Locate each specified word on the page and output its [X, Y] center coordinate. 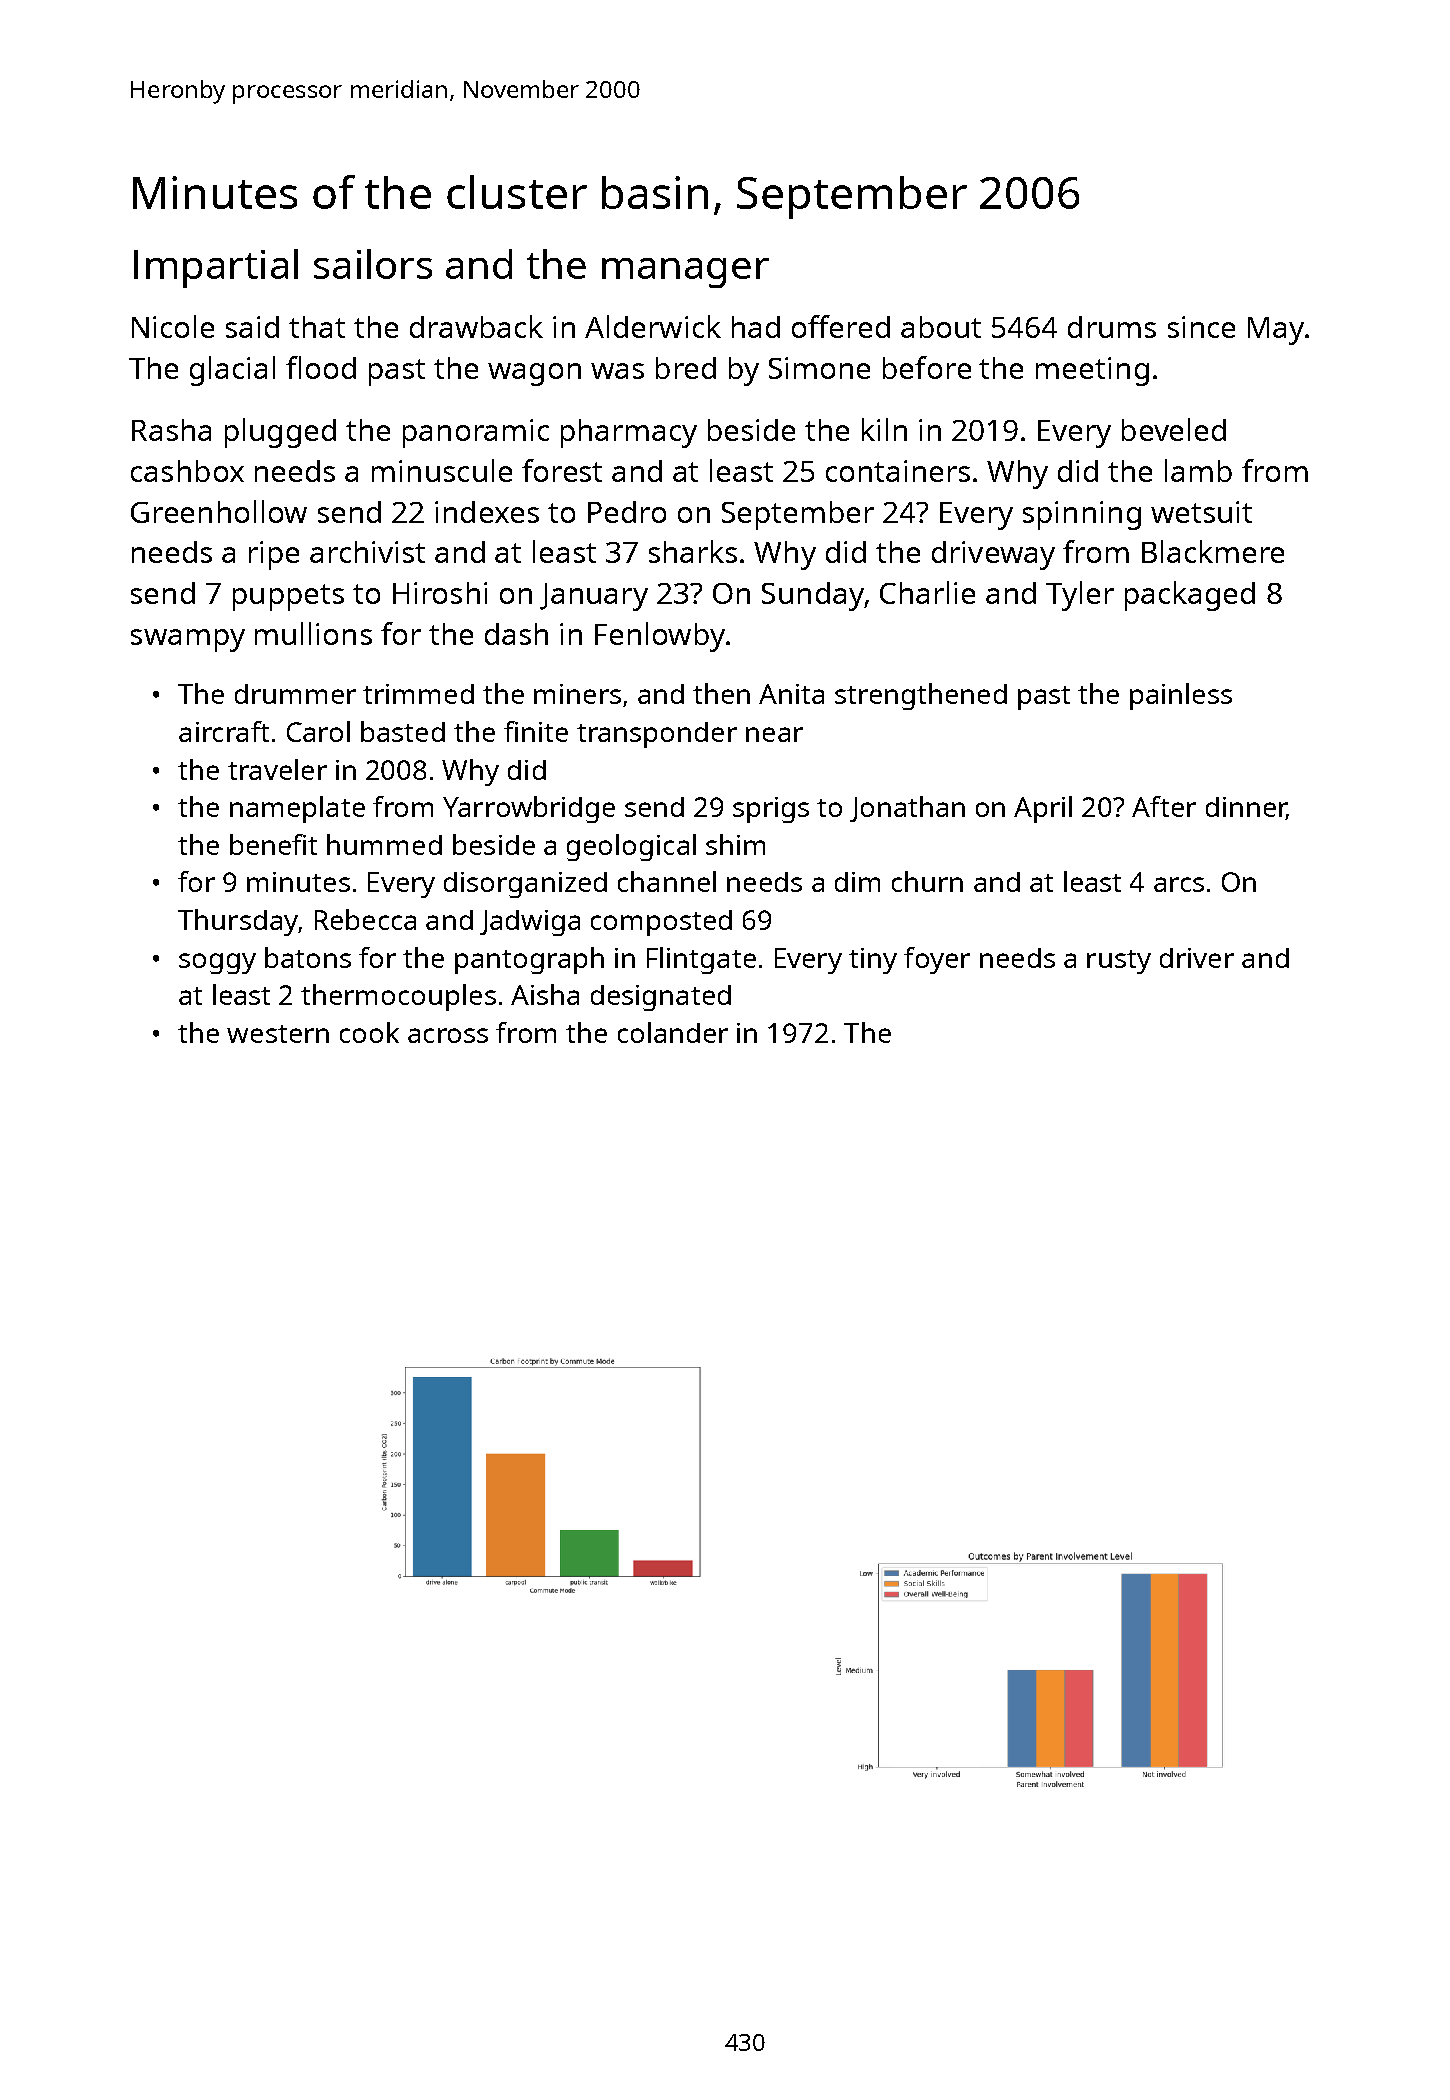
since [1201, 327]
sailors [373, 264]
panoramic [476, 433]
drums [1112, 327]
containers [898, 471]
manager [685, 273]
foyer [937, 960]
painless [1181, 696]
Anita [791, 694]
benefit [273, 844]
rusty [1119, 962]
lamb [1198, 470]
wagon [534, 374]
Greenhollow [219, 511]
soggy [217, 963]
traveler [277, 769]
